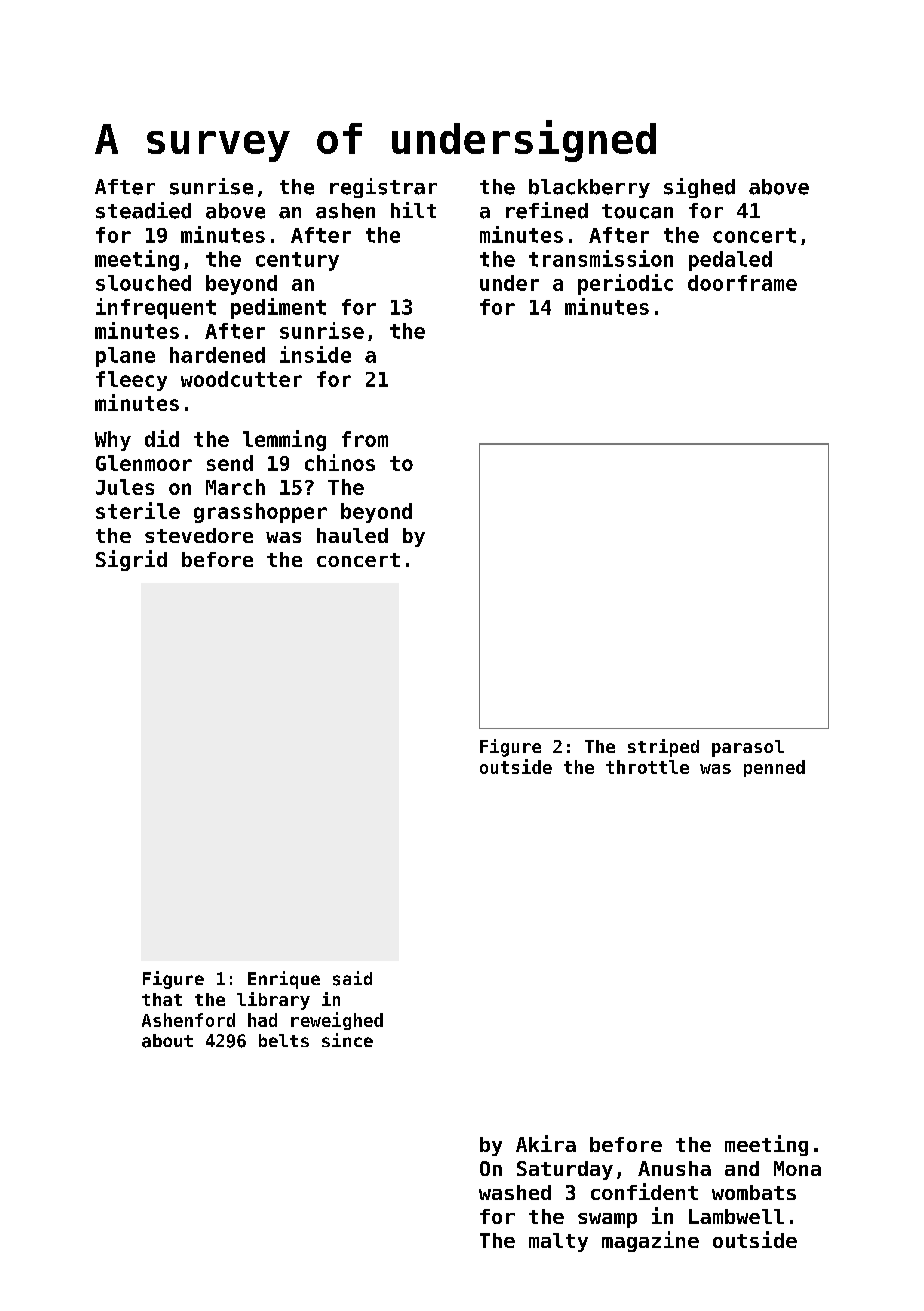 Image resolution: width=924 pixels, height=1311 pixels. Describe the element at coordinates (699, 188) in the document. I see `sighed` at that location.
